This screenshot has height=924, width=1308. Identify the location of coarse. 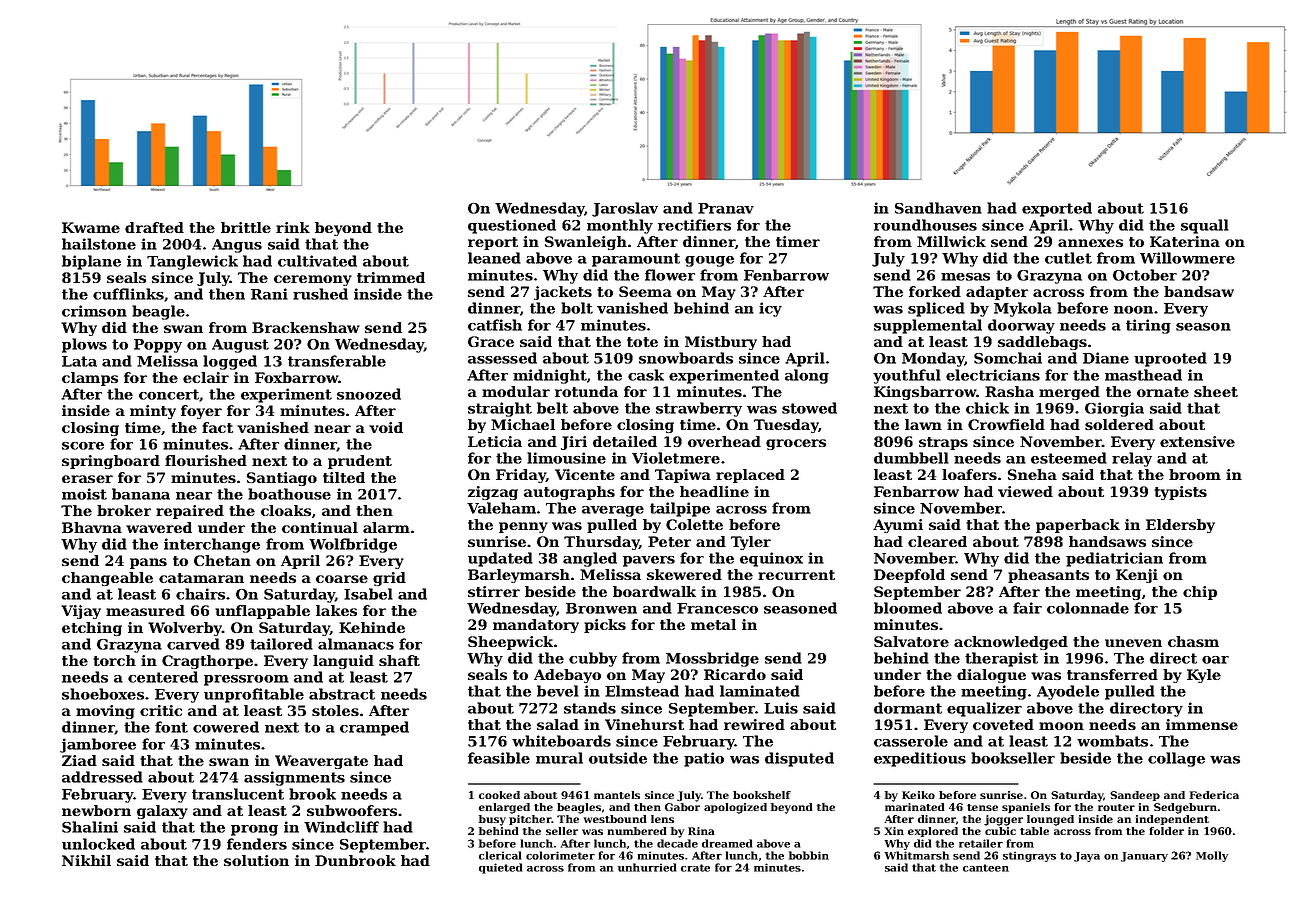
(342, 579).
